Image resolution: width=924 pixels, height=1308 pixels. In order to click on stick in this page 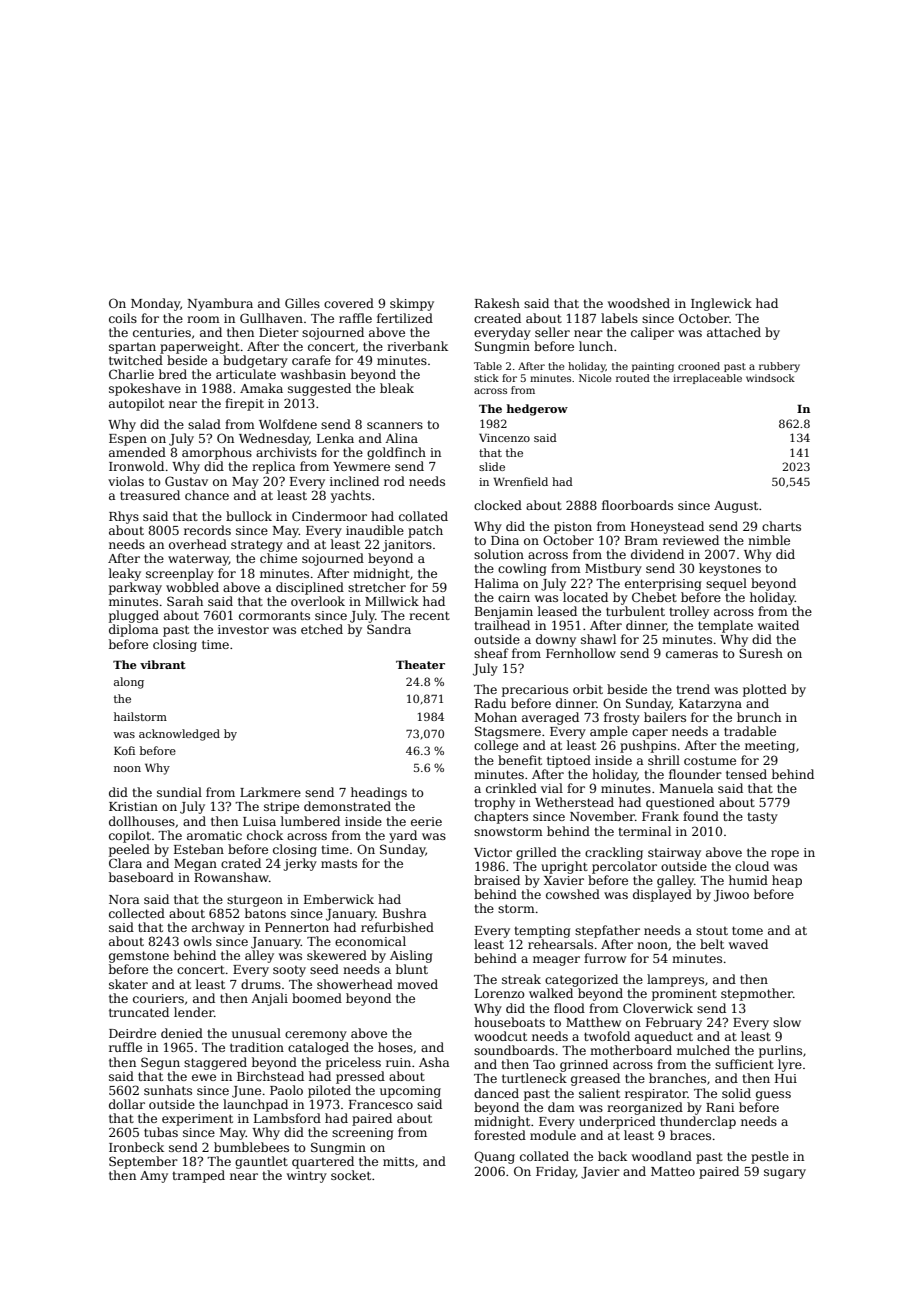, I will do `click(486, 378)`.
